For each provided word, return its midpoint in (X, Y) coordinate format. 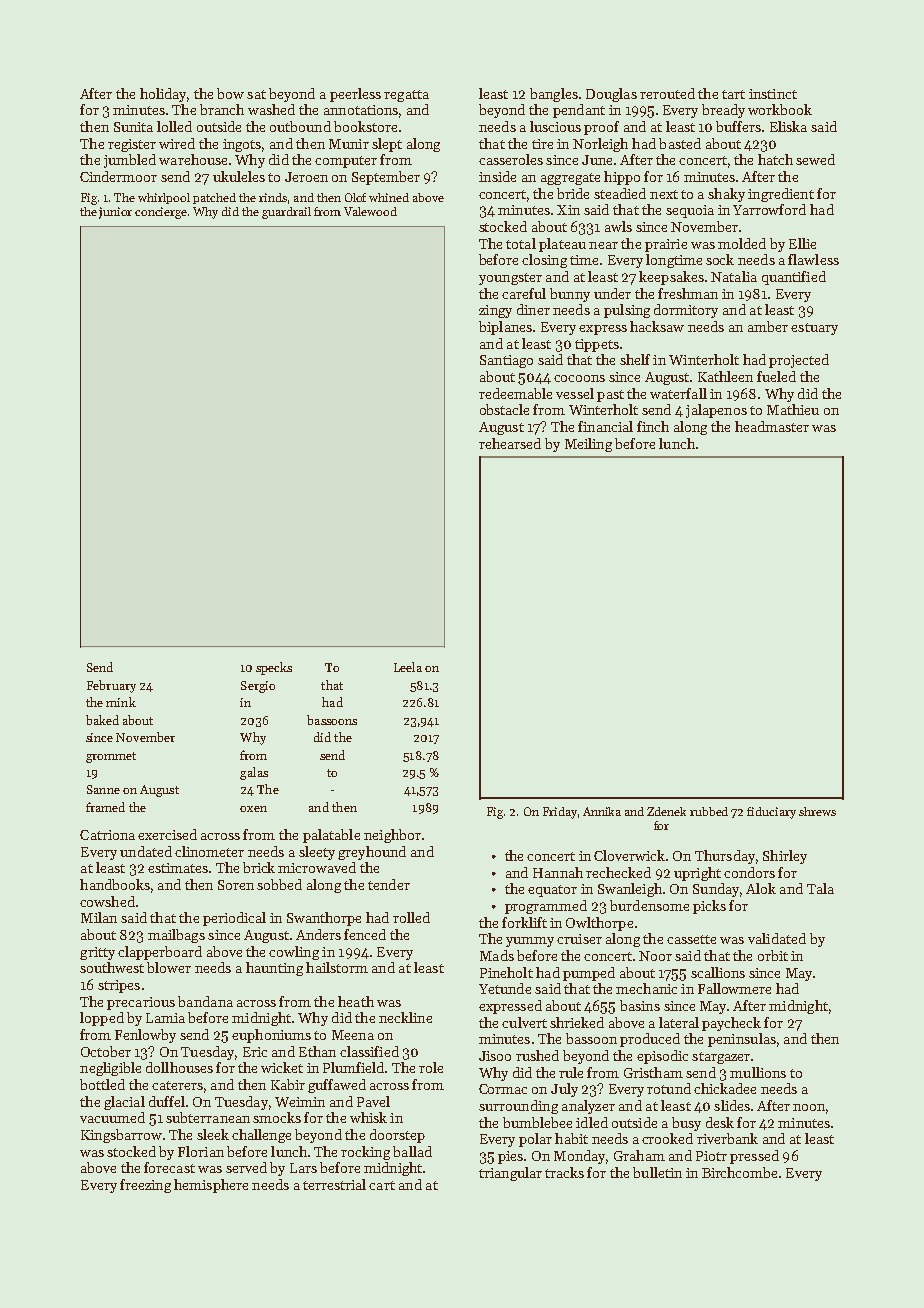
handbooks (115, 884)
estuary (814, 329)
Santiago (506, 361)
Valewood (370, 211)
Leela (408, 667)
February (111, 686)
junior (115, 213)
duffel (167, 1101)
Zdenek (666, 811)
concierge (161, 213)
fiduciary (771, 813)
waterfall (678, 393)
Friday (560, 813)
